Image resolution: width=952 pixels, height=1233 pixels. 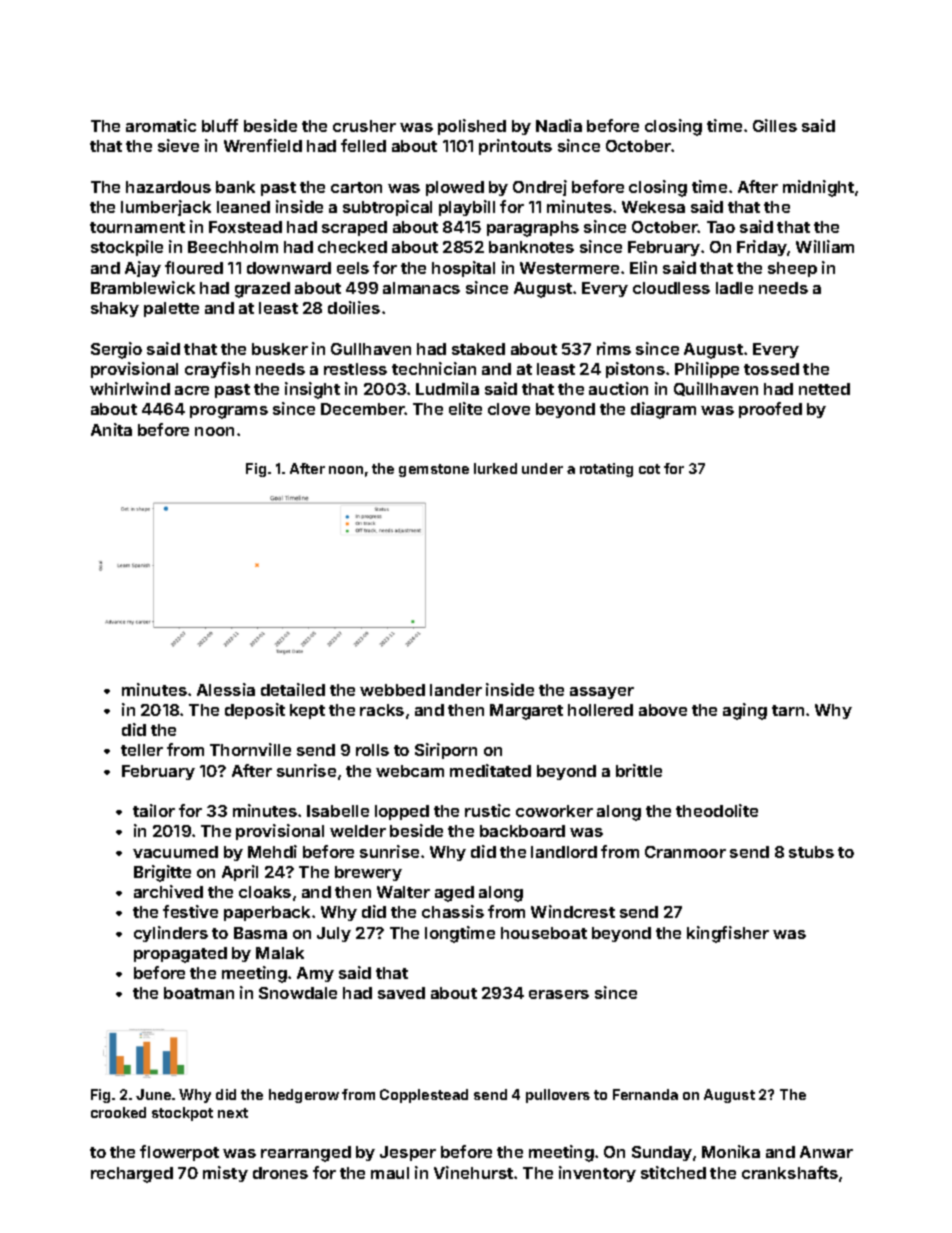 What do you see at coordinates (298, 993) in the page?
I see `Snowdale` at bounding box center [298, 993].
